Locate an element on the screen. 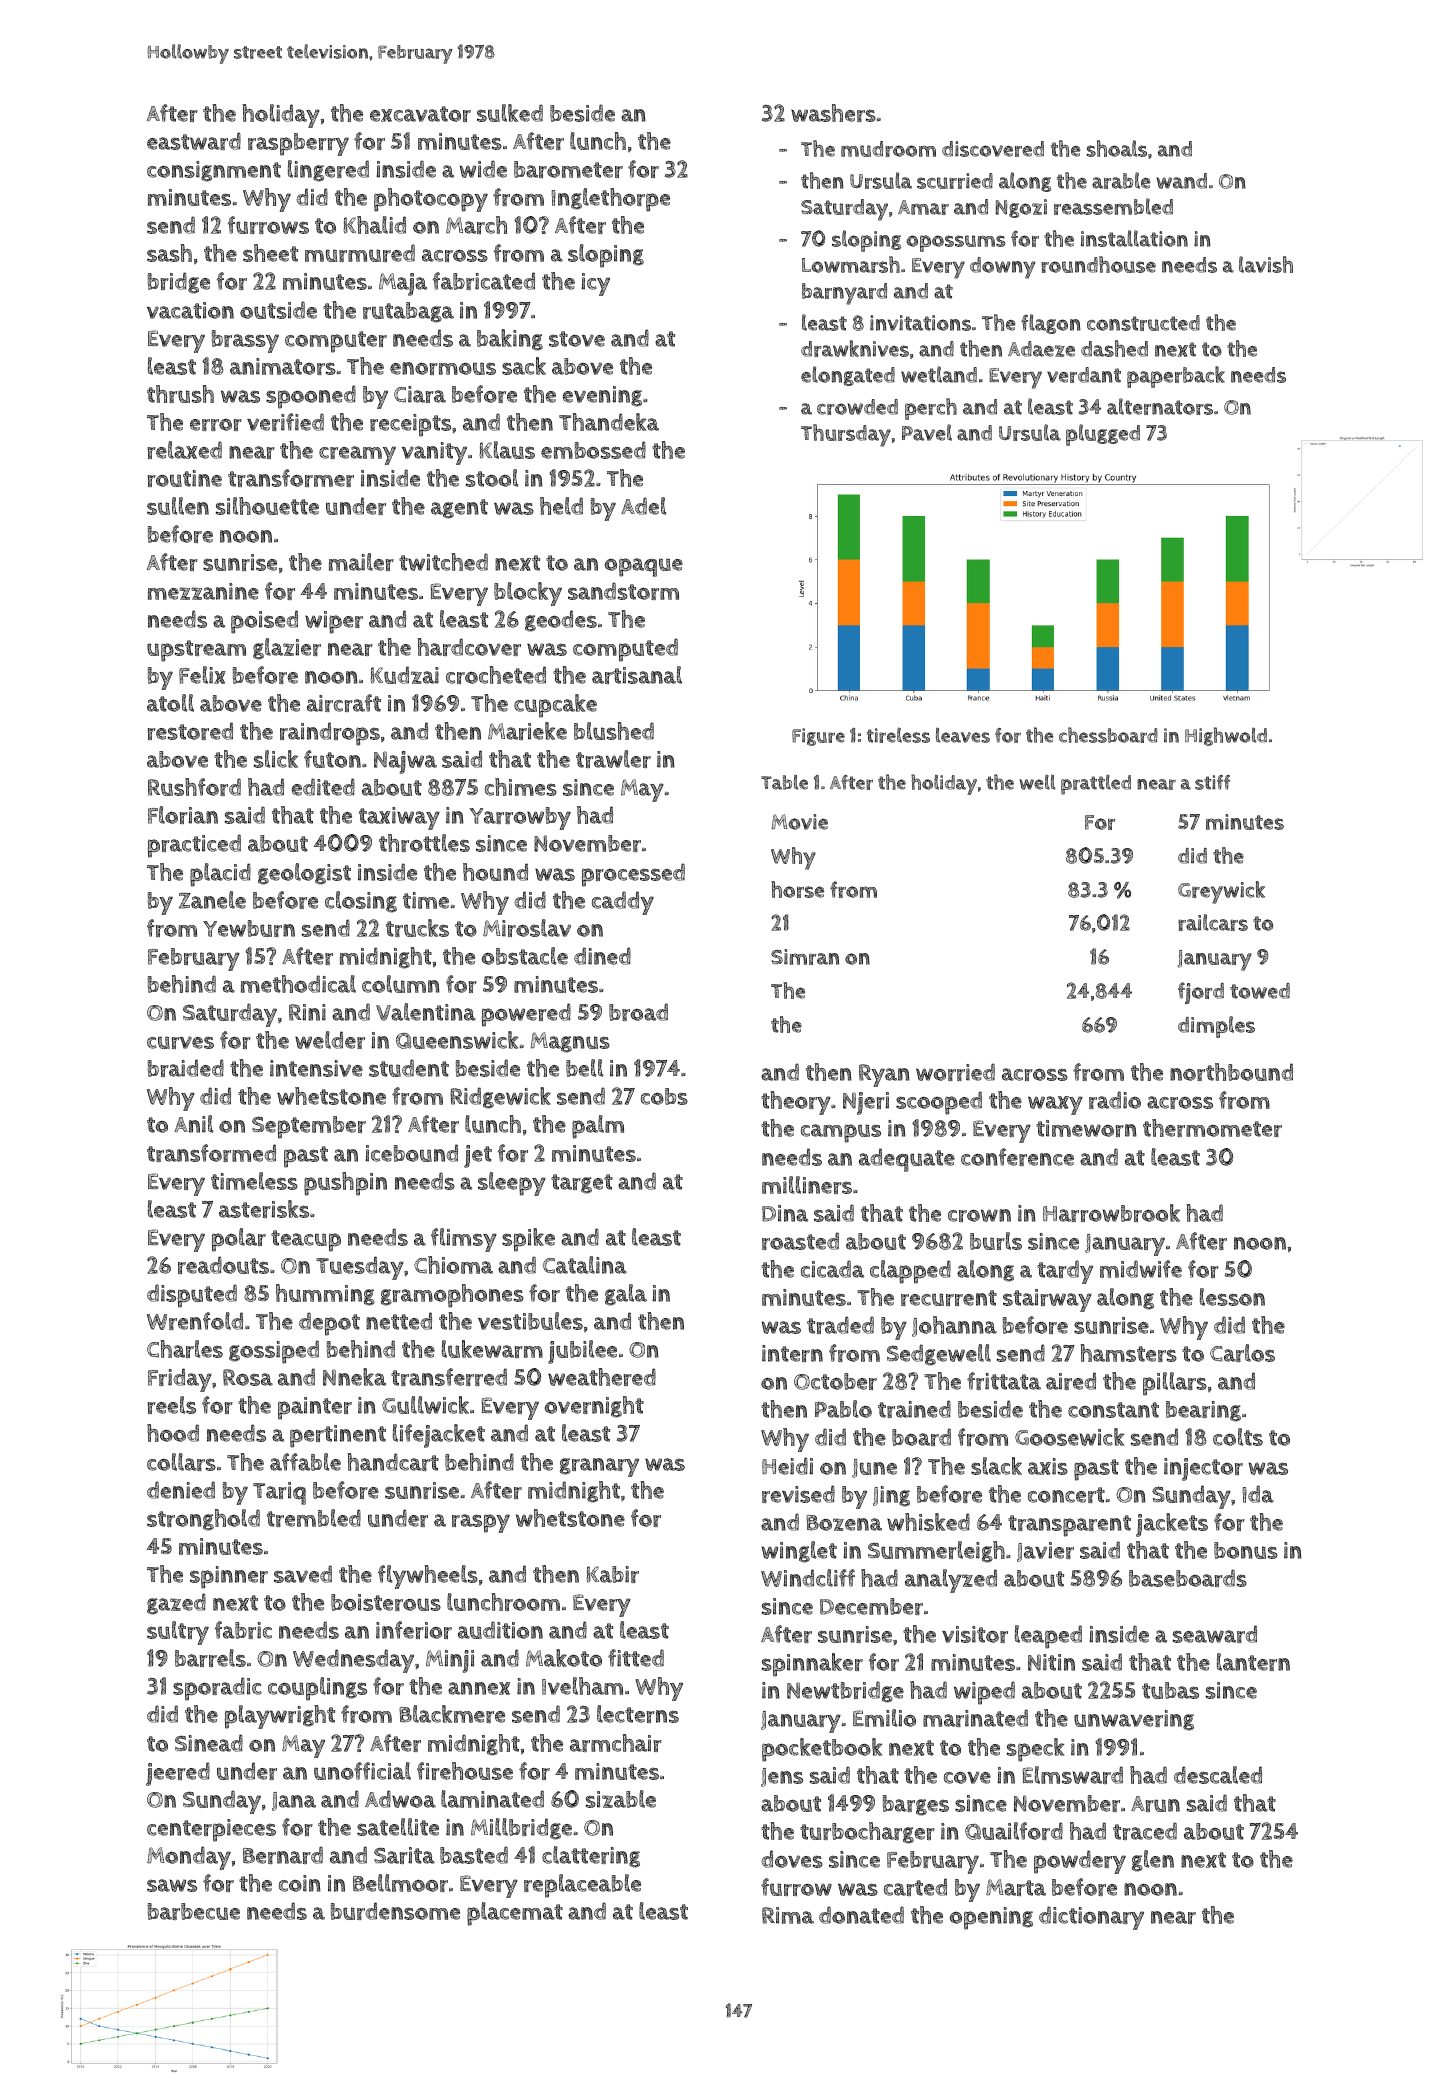  Blackmere is located at coordinates (452, 1714).
